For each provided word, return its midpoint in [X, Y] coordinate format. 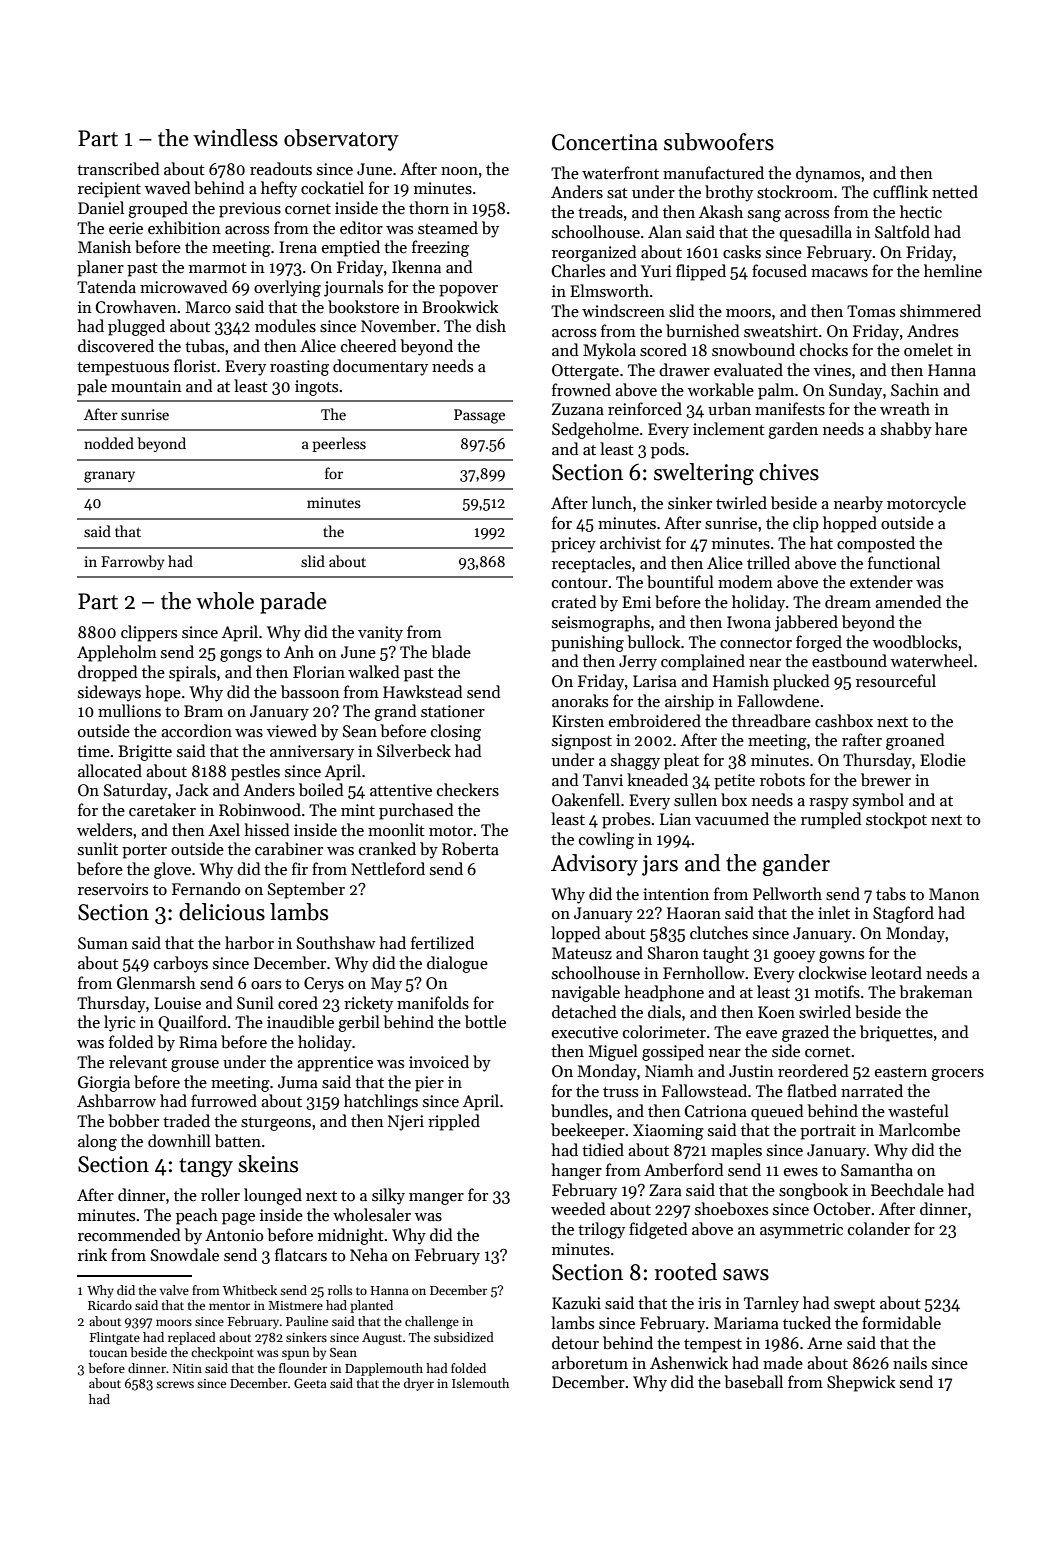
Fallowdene [778, 700]
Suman [103, 943]
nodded [109, 443]
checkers [468, 790]
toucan [108, 1353]
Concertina [605, 142]
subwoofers [719, 142]
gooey [794, 957]
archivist [630, 542]
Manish [104, 247]
